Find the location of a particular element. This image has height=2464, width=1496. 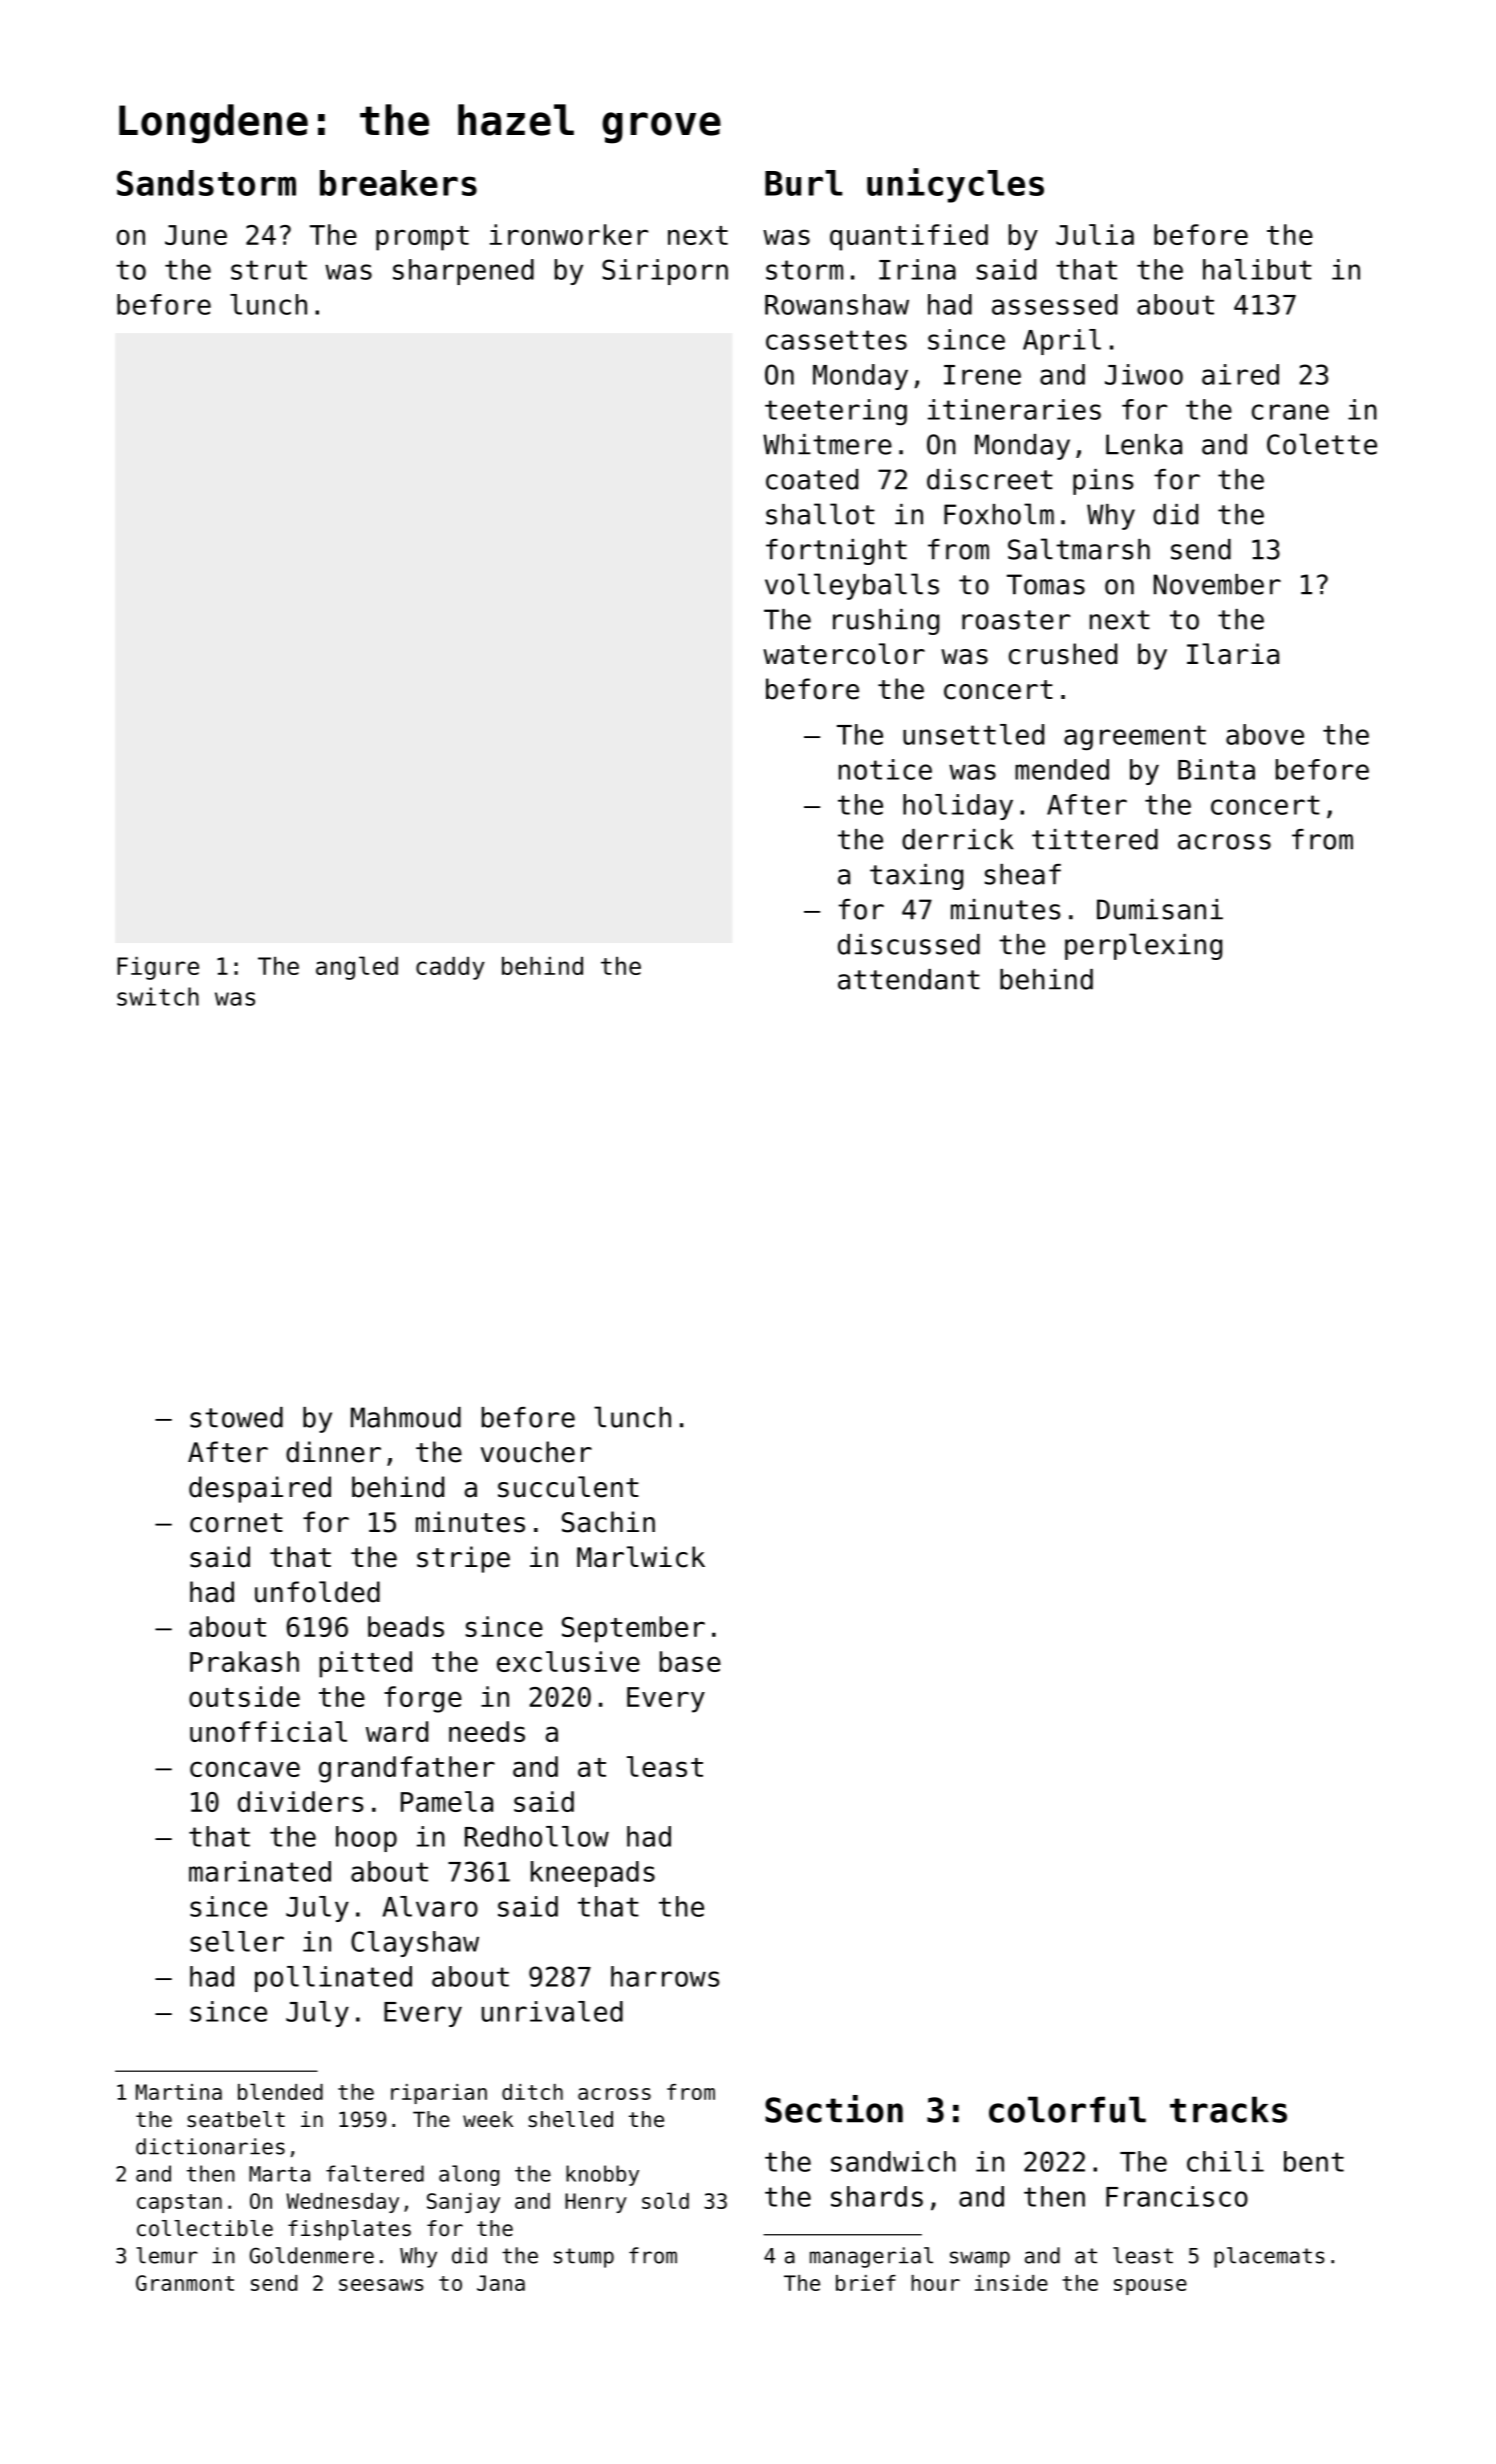

tracks is located at coordinates (1228, 2109).
